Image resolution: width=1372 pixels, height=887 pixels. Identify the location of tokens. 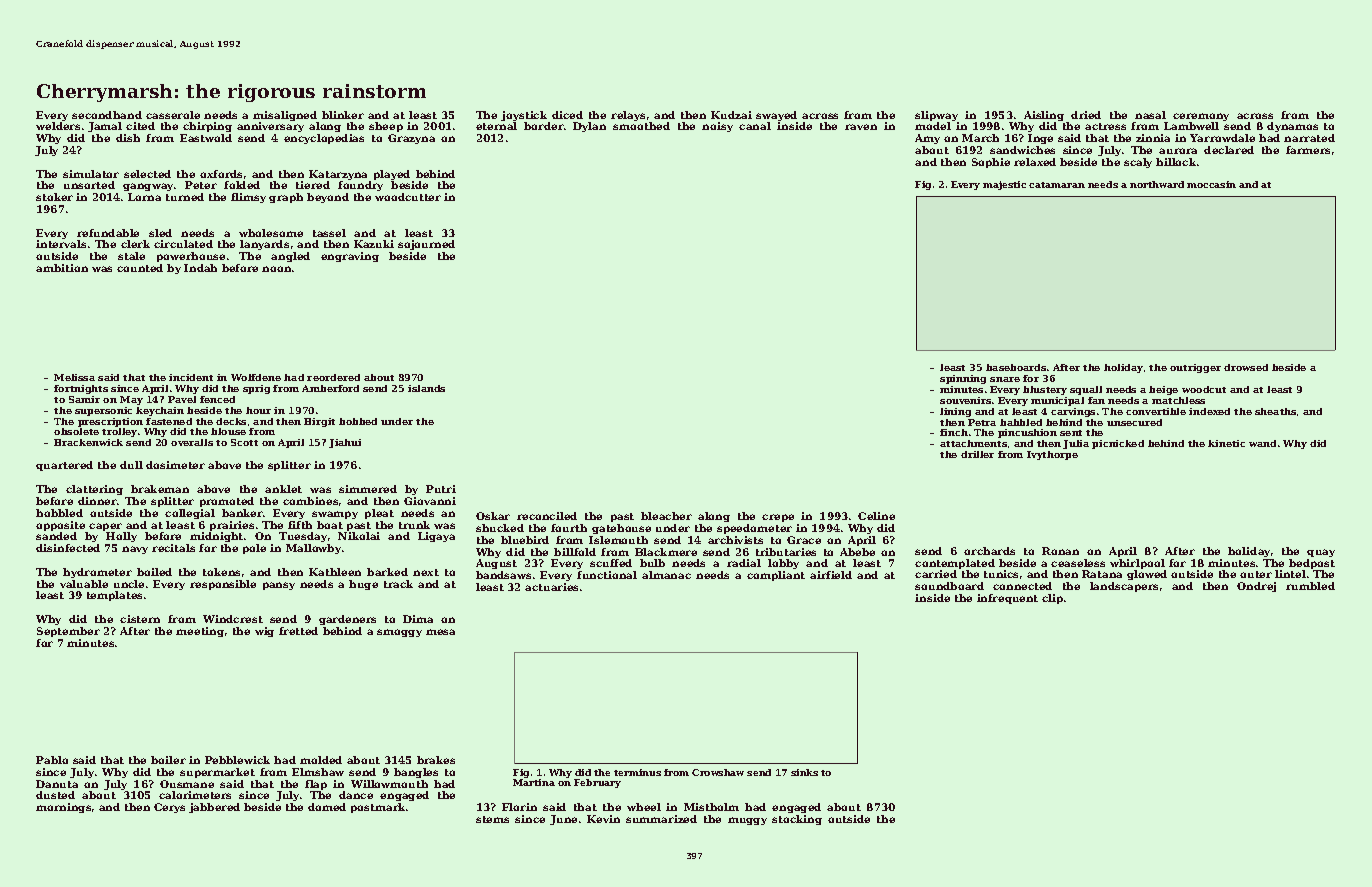
(221, 572).
